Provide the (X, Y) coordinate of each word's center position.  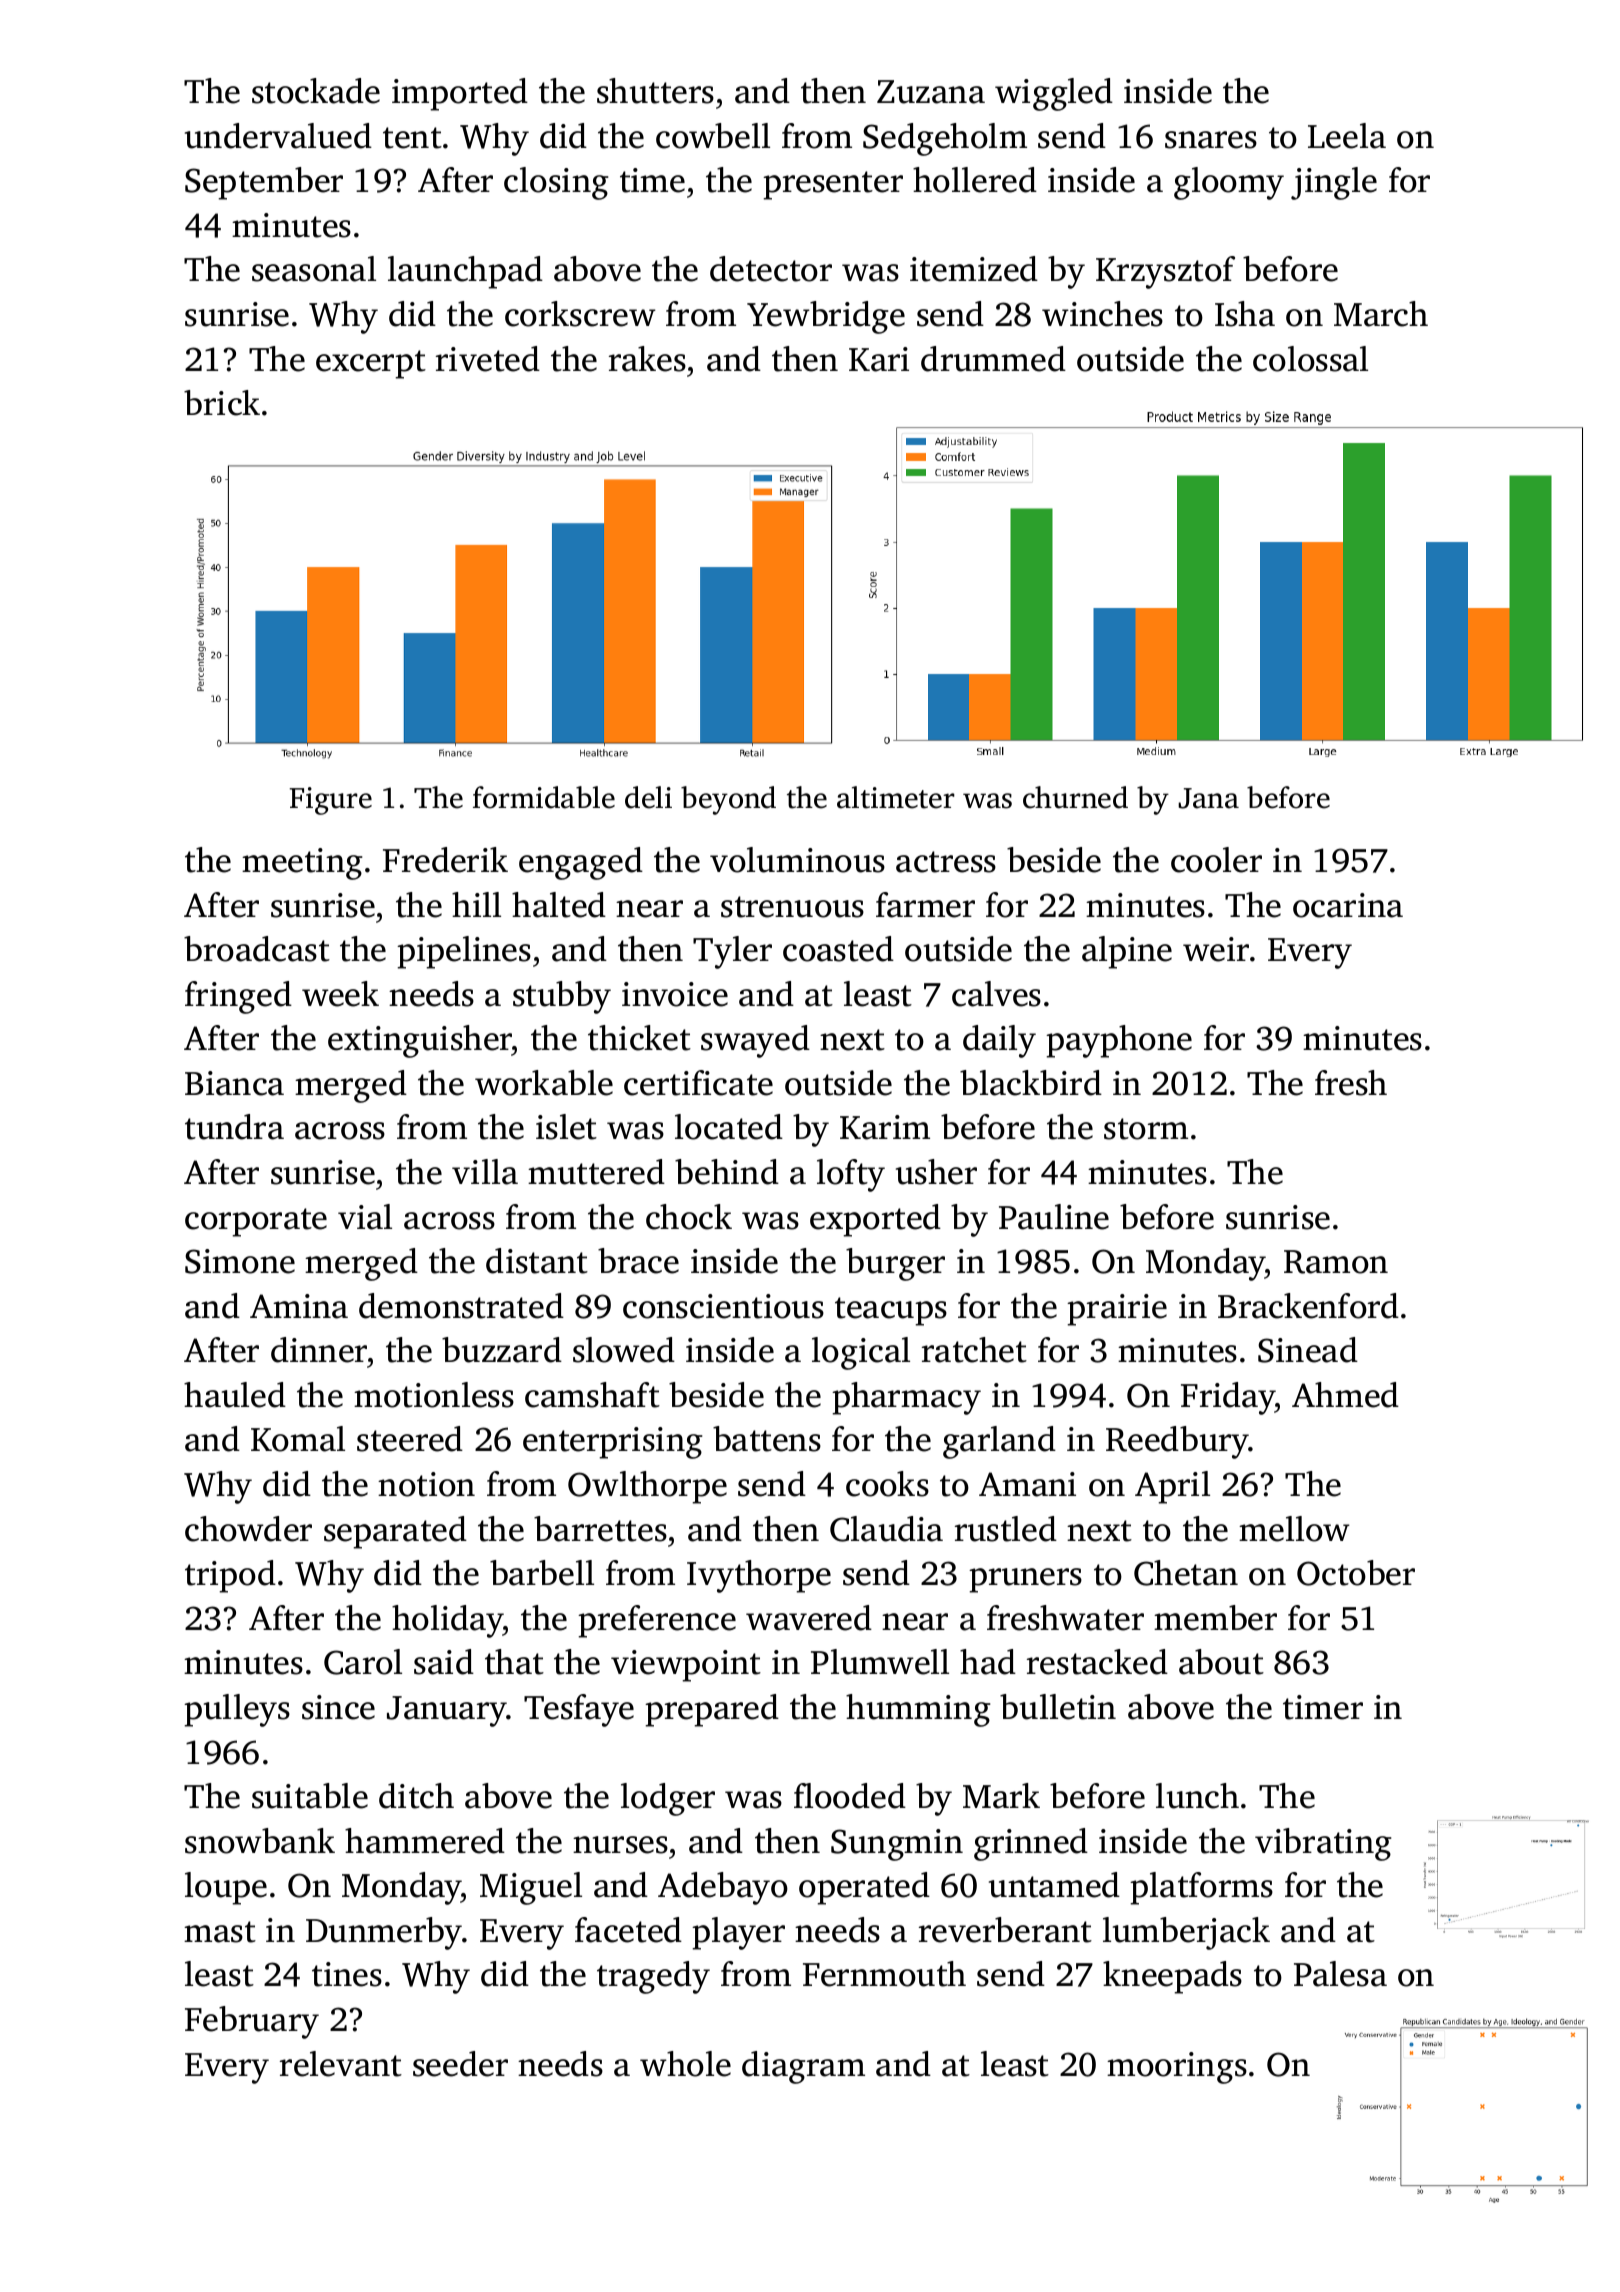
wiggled (1054, 94)
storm (1146, 1129)
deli (648, 797)
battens (767, 1439)
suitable (310, 1796)
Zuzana (931, 92)
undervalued (278, 136)
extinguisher (420, 1041)
